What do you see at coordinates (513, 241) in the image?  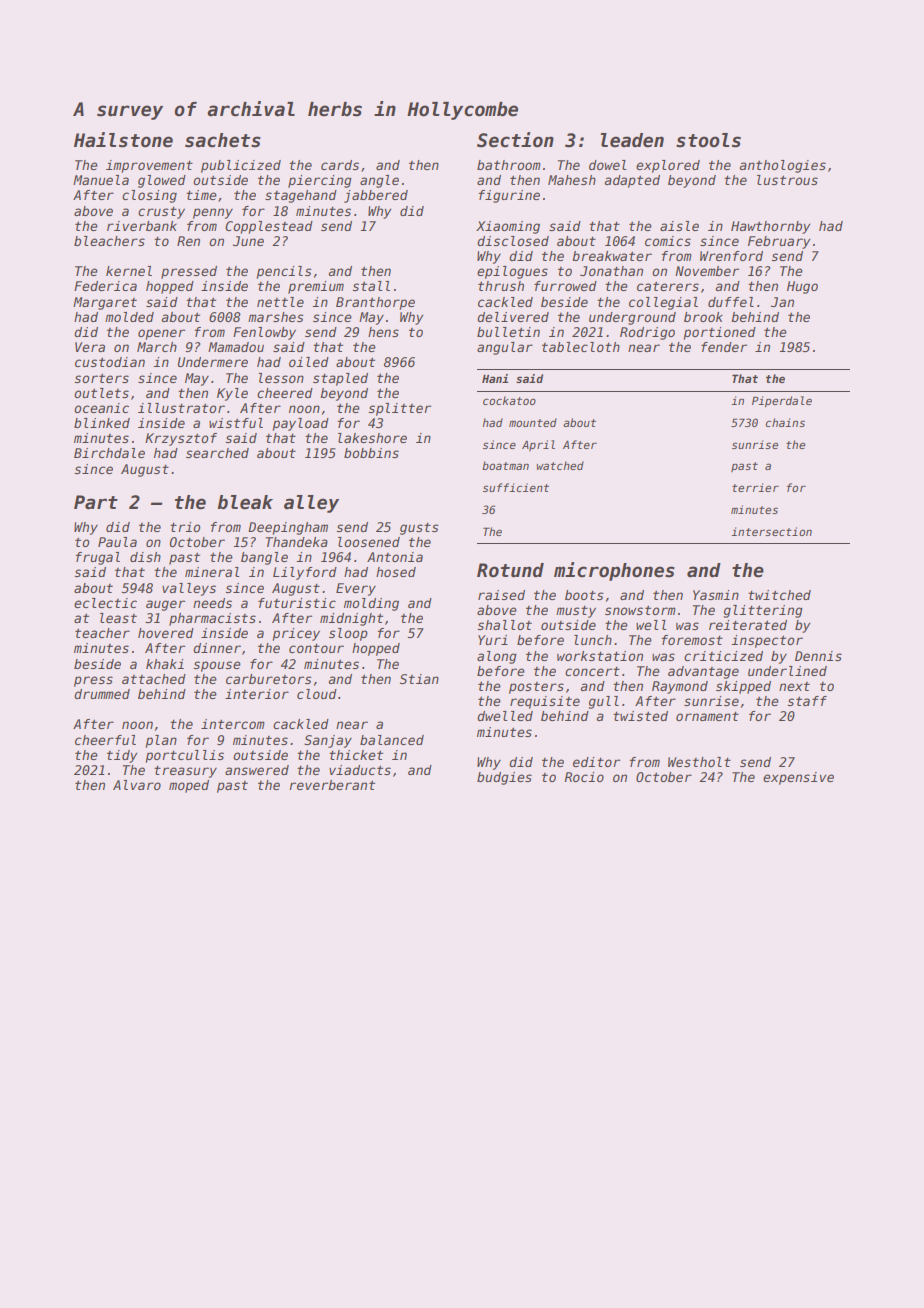 I see `disclosed` at bounding box center [513, 241].
